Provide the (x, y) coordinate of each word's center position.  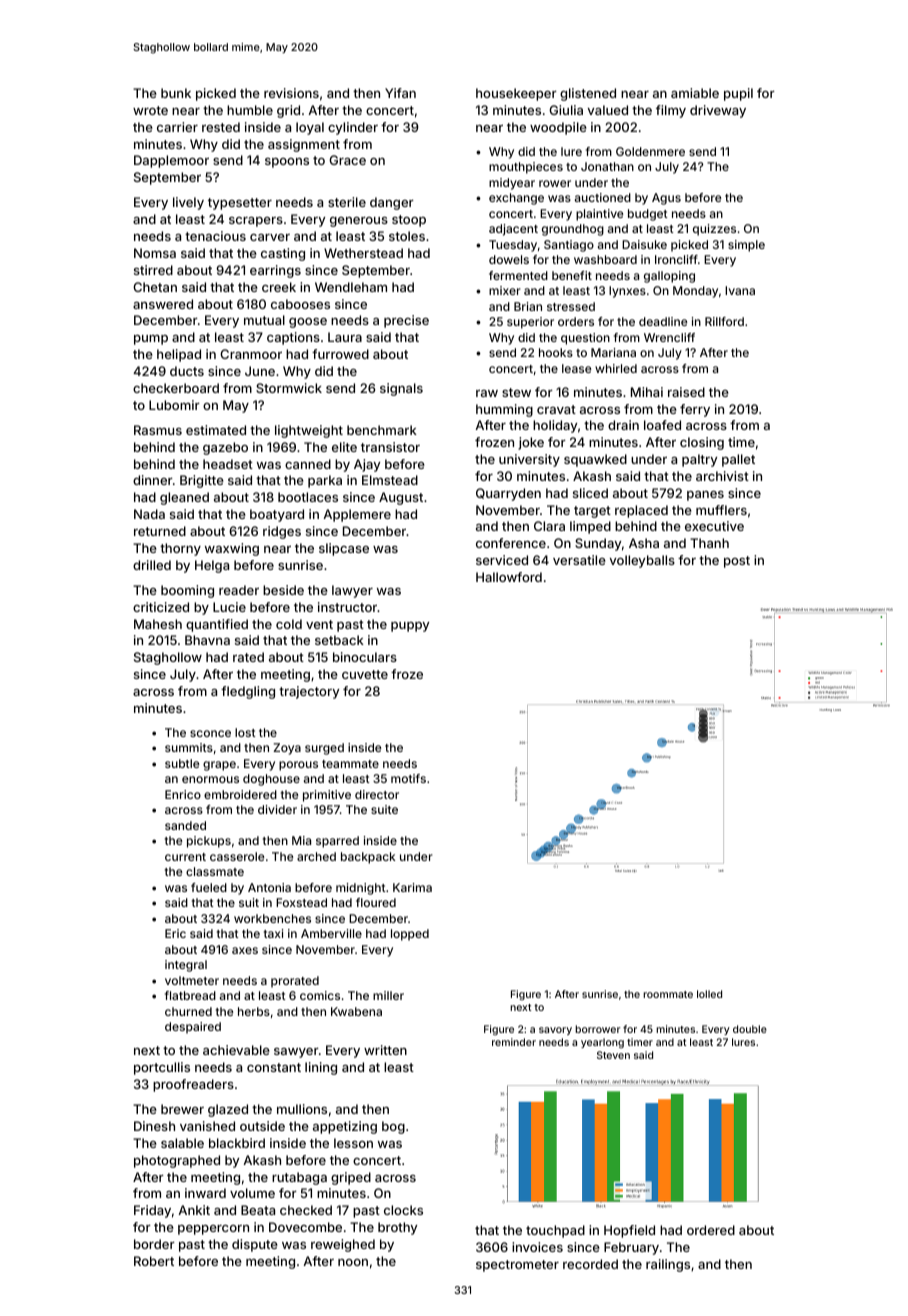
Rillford (724, 321)
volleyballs (642, 561)
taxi (273, 933)
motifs (408, 778)
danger (392, 203)
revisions (291, 93)
